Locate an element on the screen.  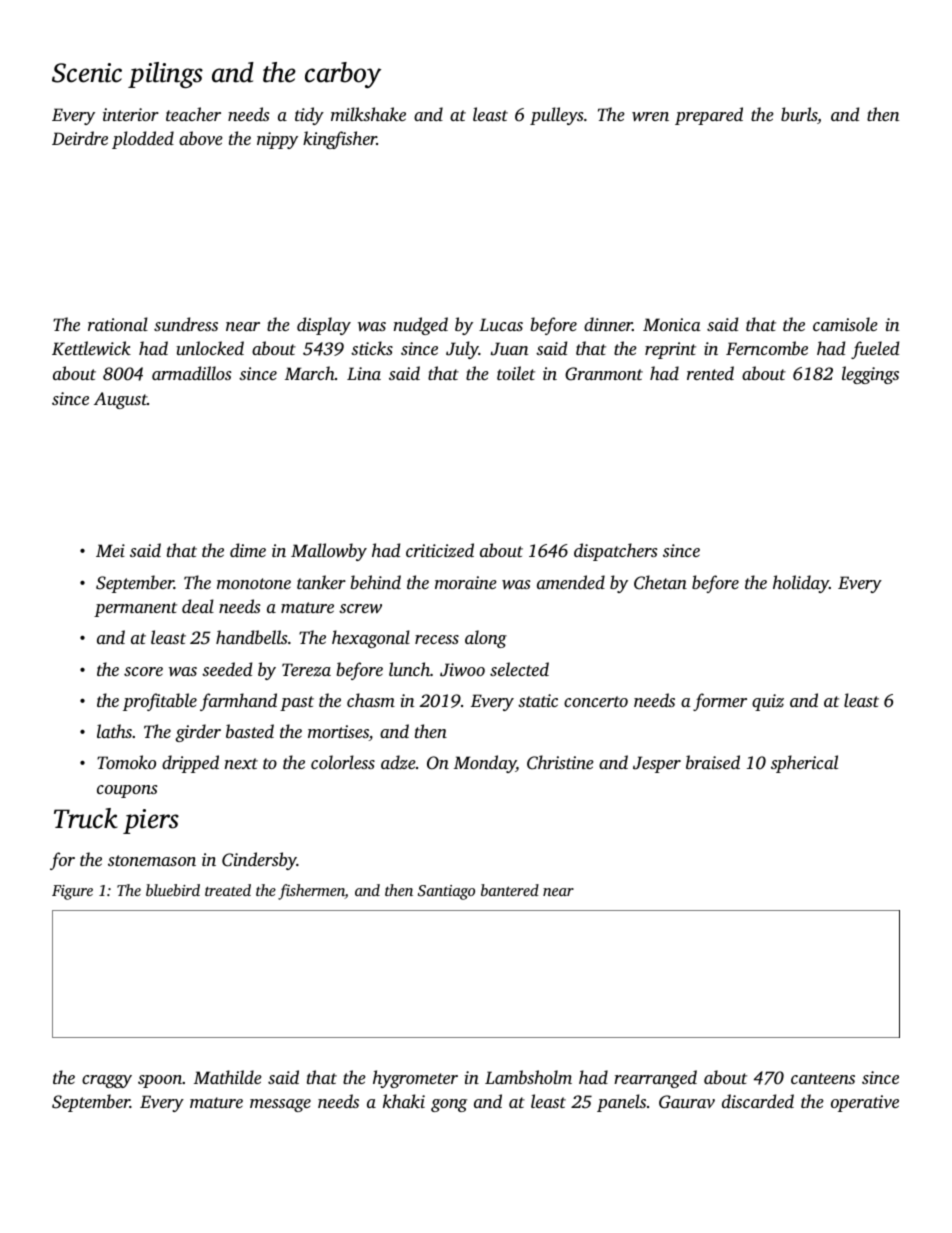
spoon is located at coordinates (160, 1081).
